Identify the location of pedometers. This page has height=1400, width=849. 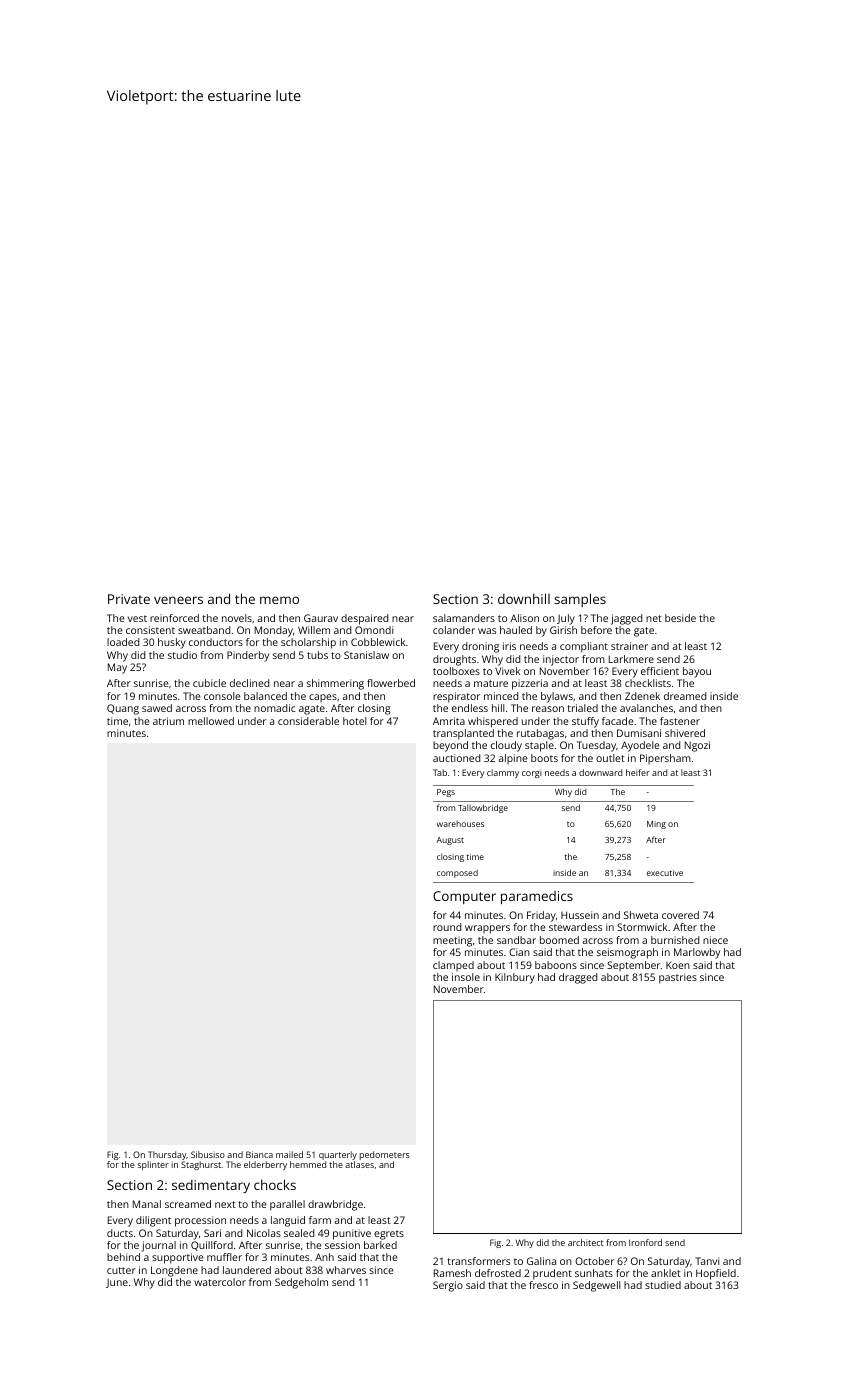
(385, 1155).
